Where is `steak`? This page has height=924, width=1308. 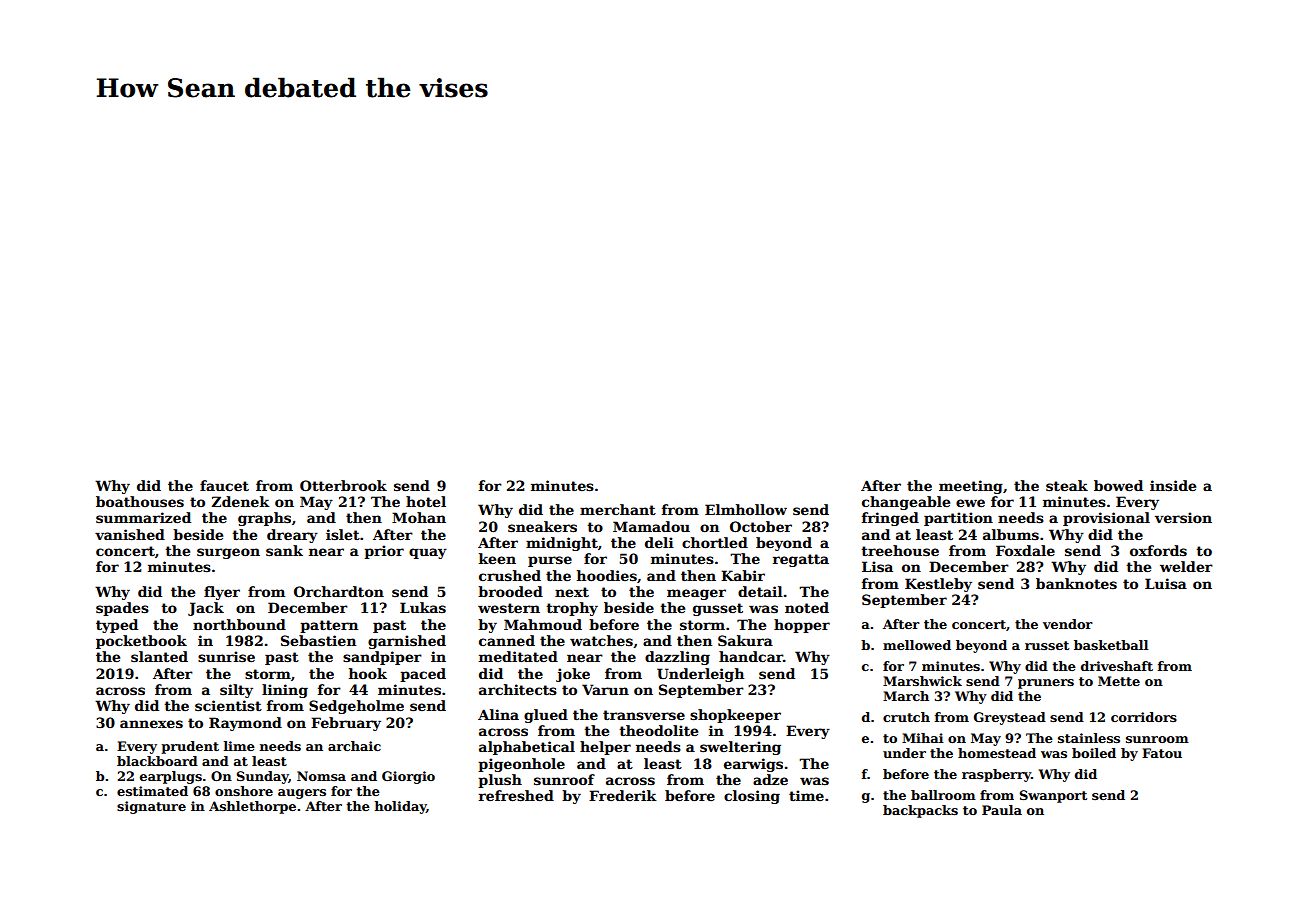
steak is located at coordinates (1067, 485).
